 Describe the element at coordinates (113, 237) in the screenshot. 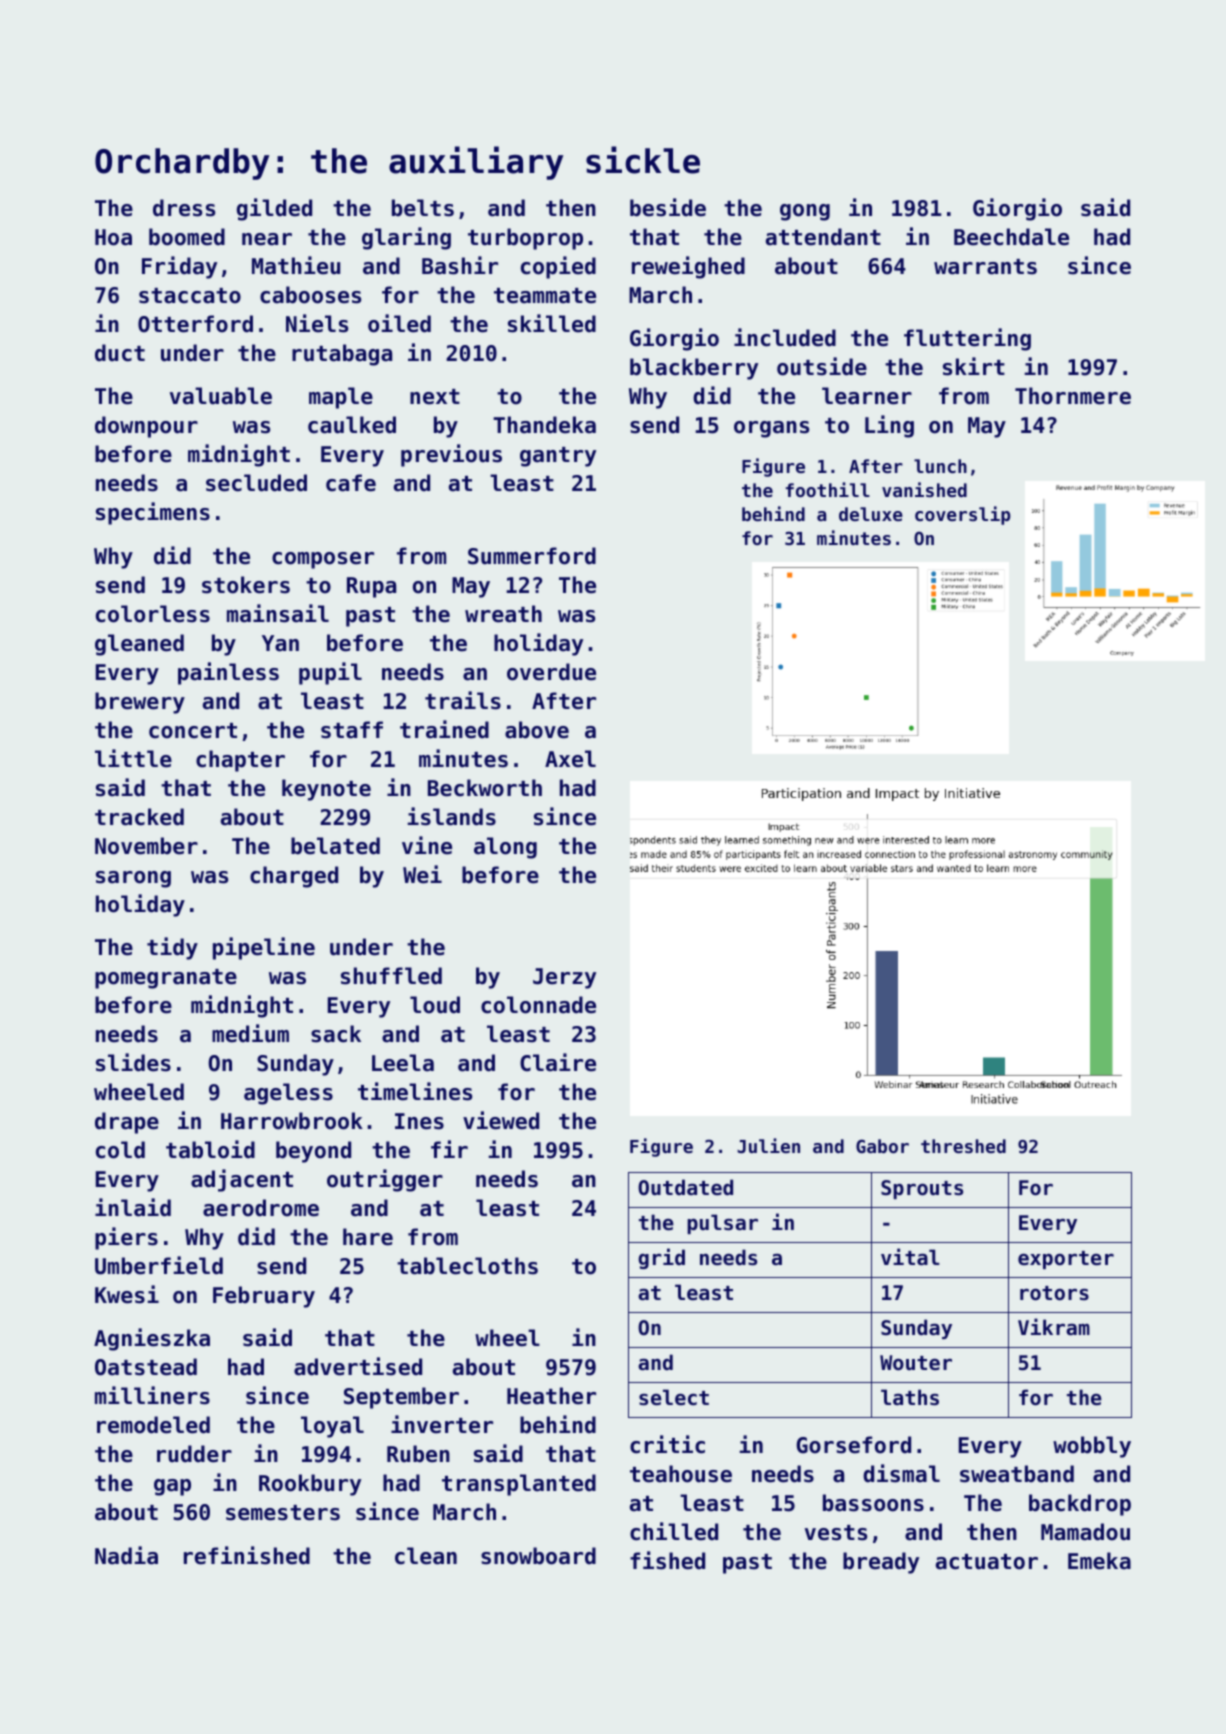

I see `Hoa` at that location.
